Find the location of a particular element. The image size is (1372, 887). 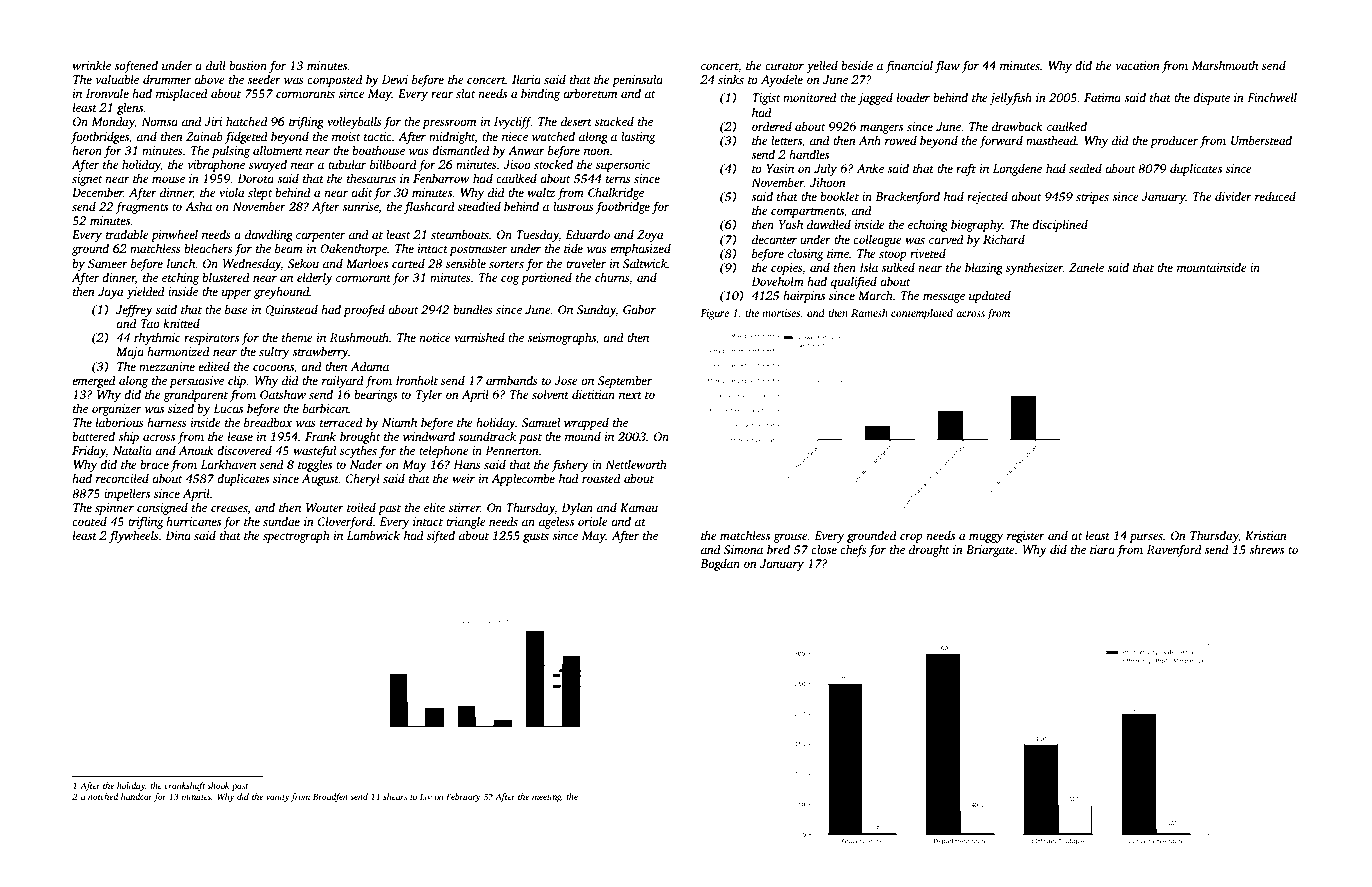

heron is located at coordinates (87, 150).
